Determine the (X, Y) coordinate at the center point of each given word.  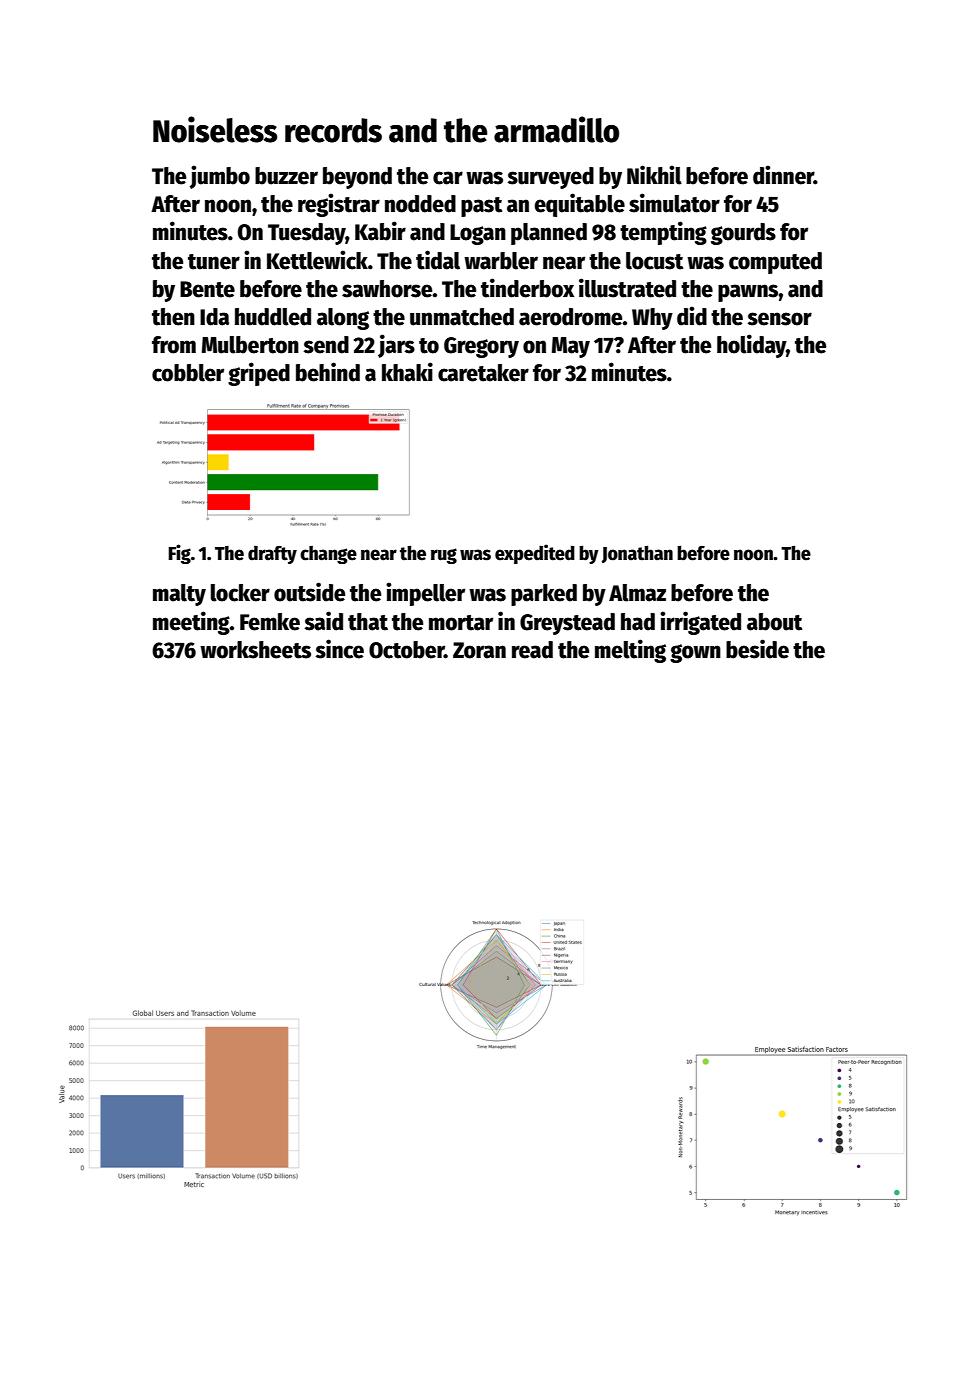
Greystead (567, 624)
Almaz (637, 593)
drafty (272, 555)
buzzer (286, 176)
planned (549, 234)
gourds (743, 234)
